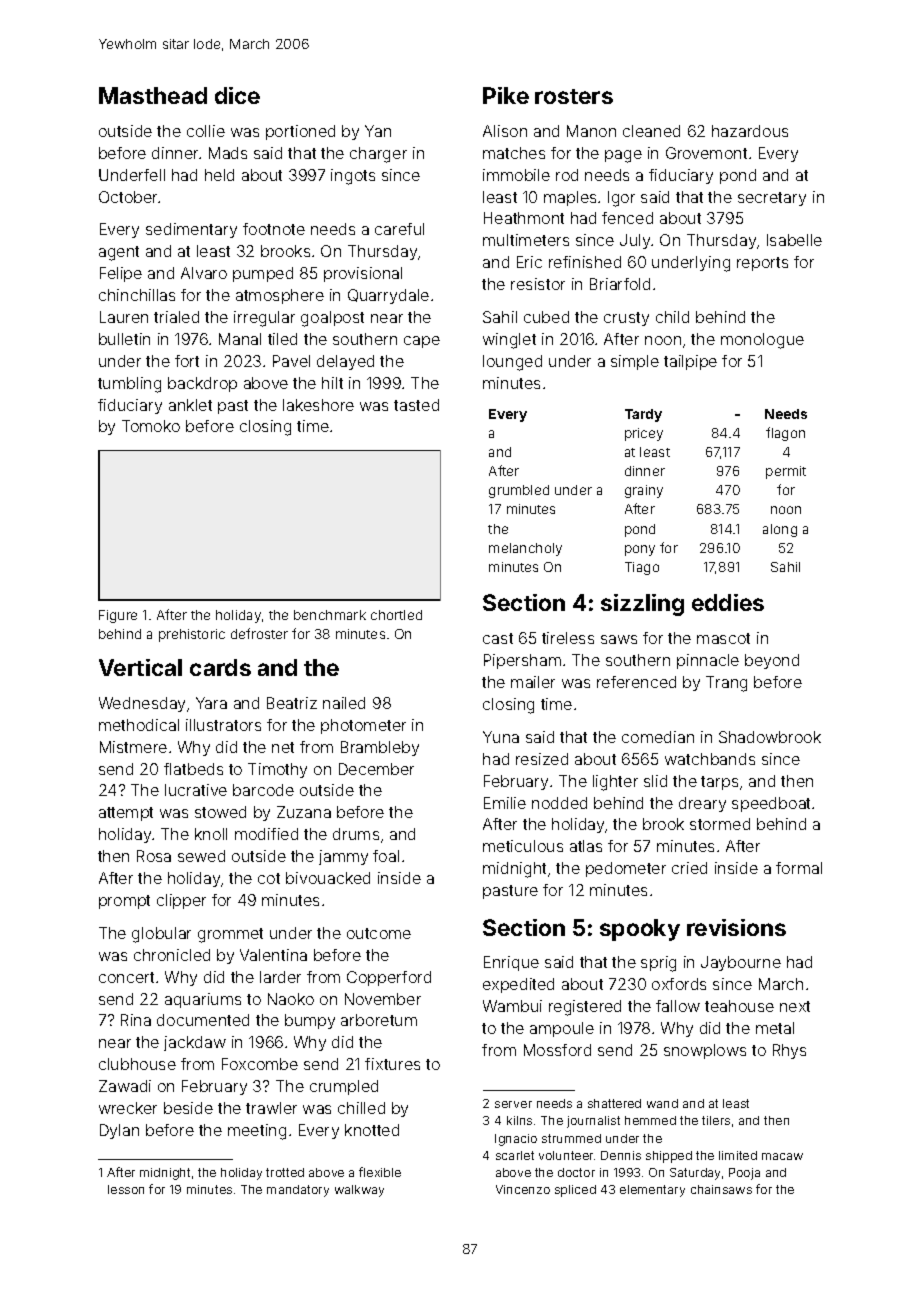 The width and height of the screenshot is (924, 1314). Describe the element at coordinates (133, 747) in the screenshot. I see `Mistmere` at that location.
